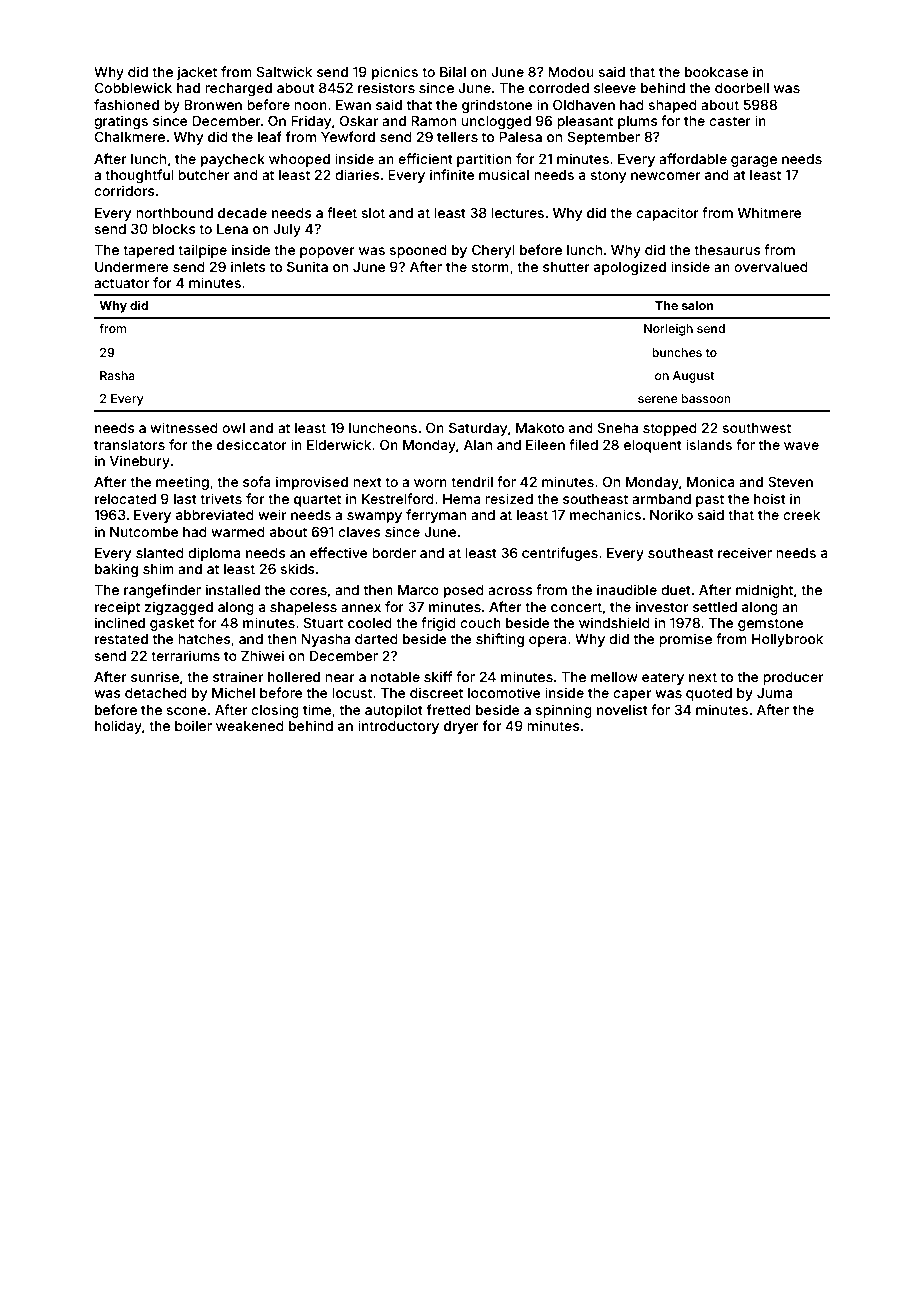 This screenshot has width=924, height=1308. Describe the element at coordinates (238, 532) in the screenshot. I see `warmed` at that location.
